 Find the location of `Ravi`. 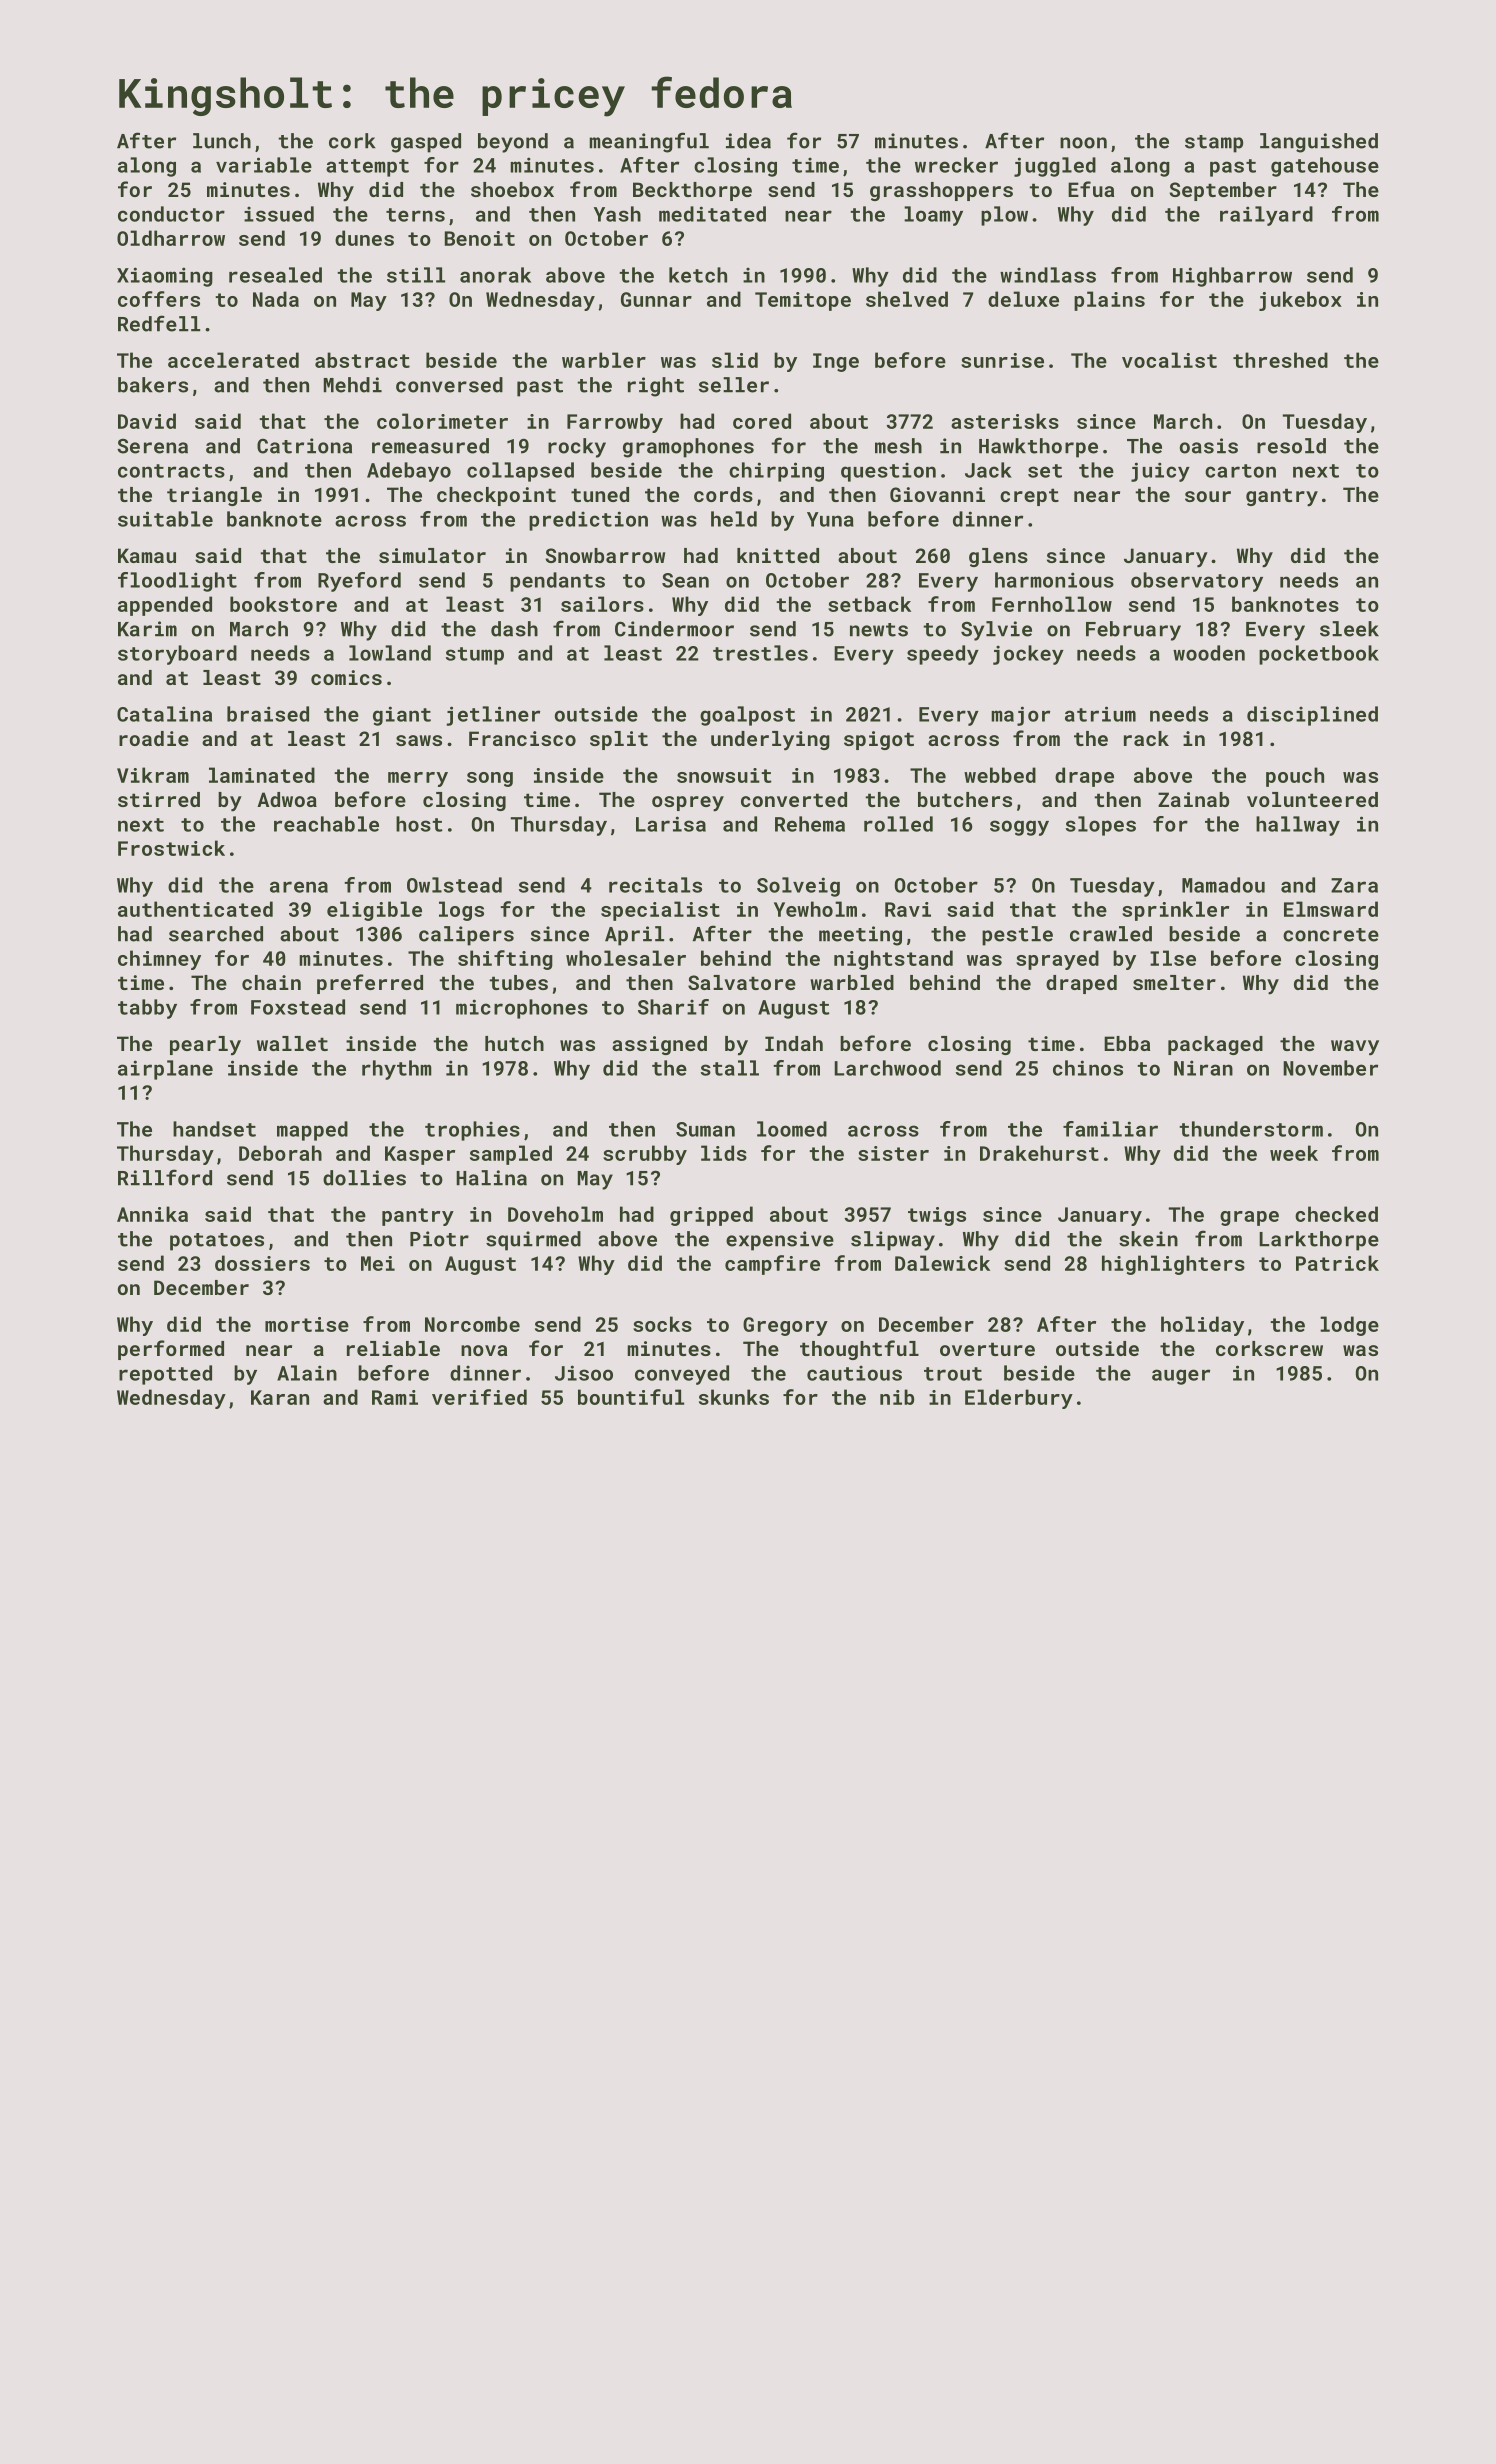

Ravi is located at coordinates (908, 909).
